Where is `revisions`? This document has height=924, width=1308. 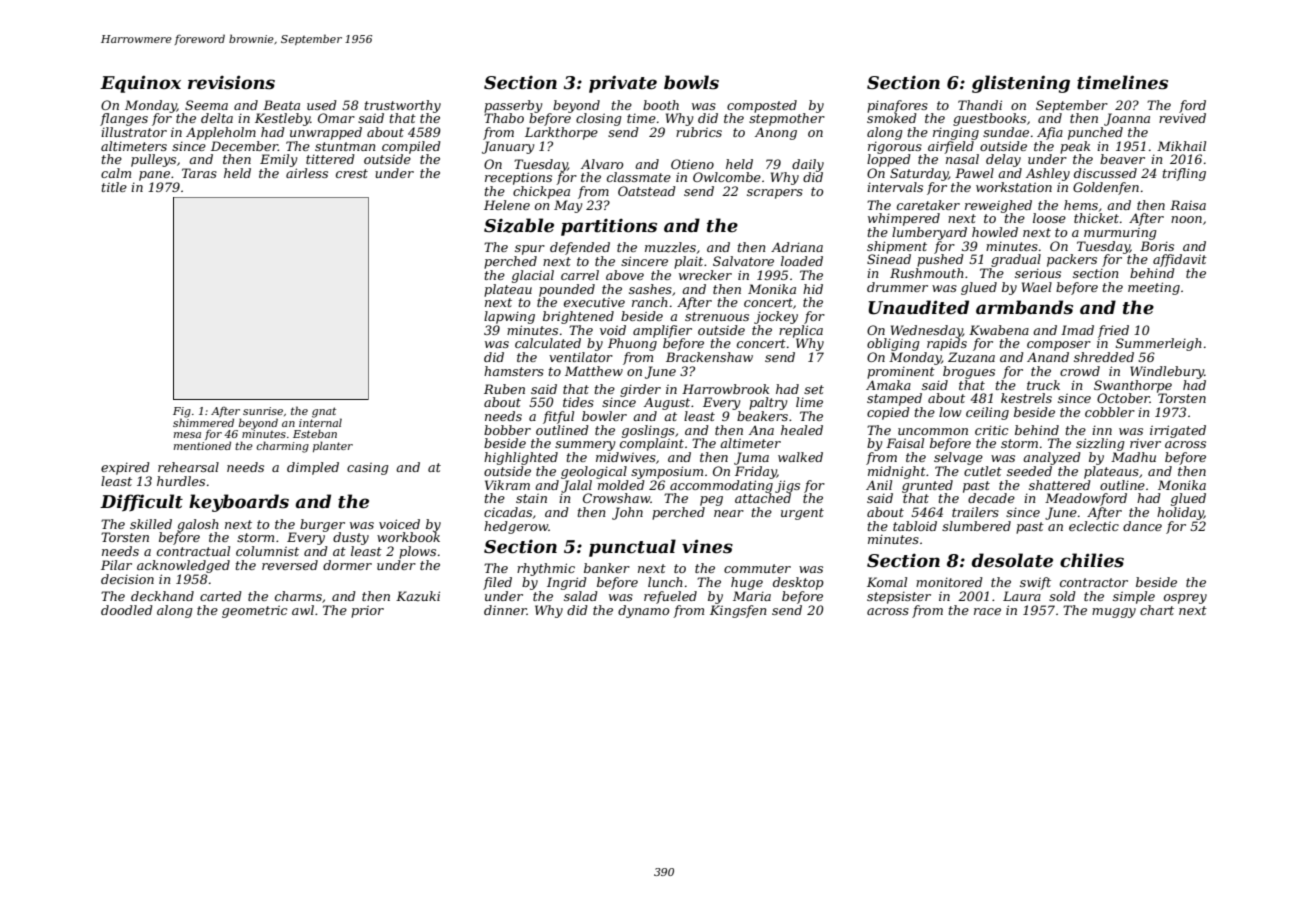
revisions is located at coordinates (231, 82).
